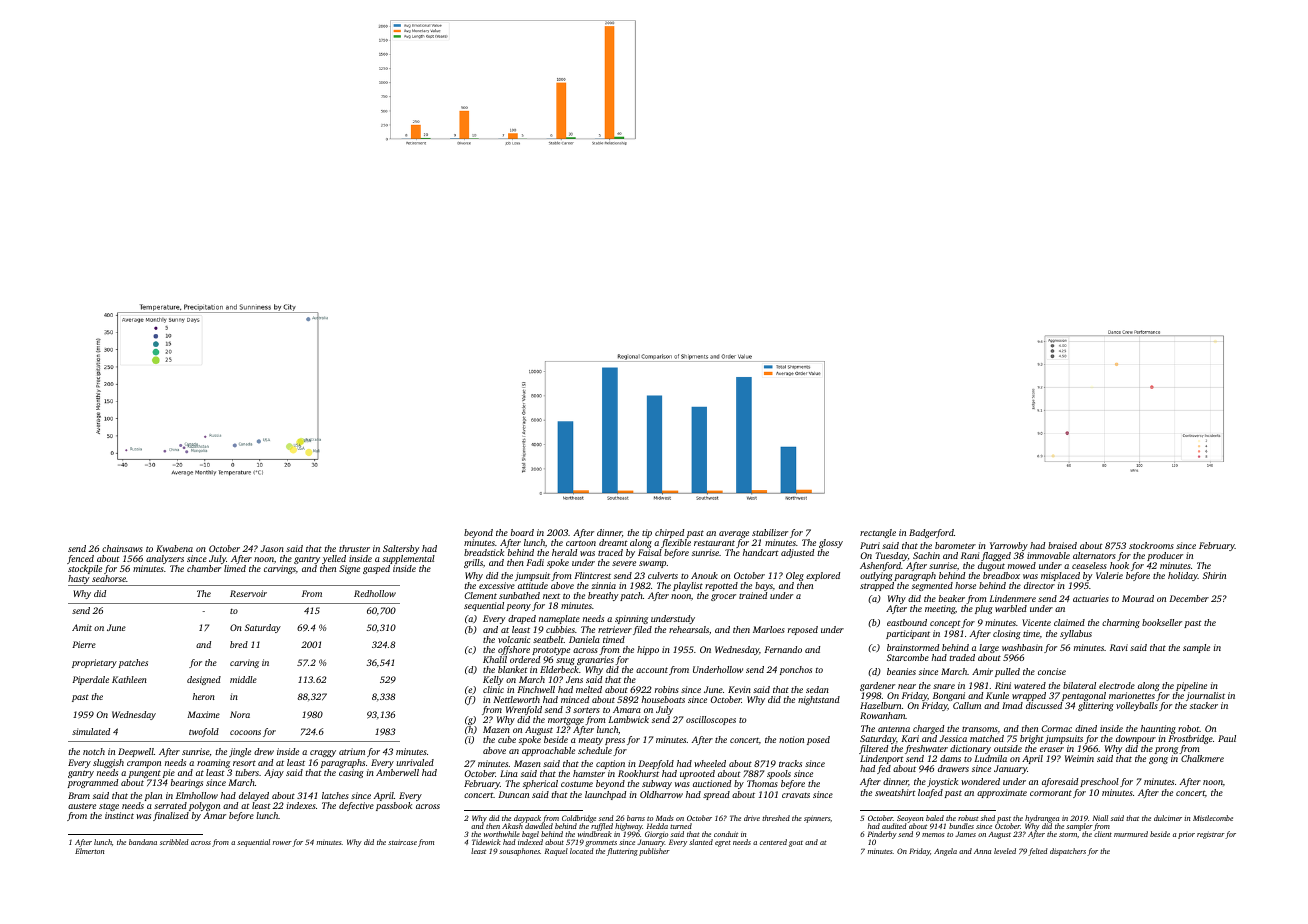 This screenshot has width=1308, height=924. What do you see at coordinates (91, 731) in the screenshot?
I see `simulated` at bounding box center [91, 731].
